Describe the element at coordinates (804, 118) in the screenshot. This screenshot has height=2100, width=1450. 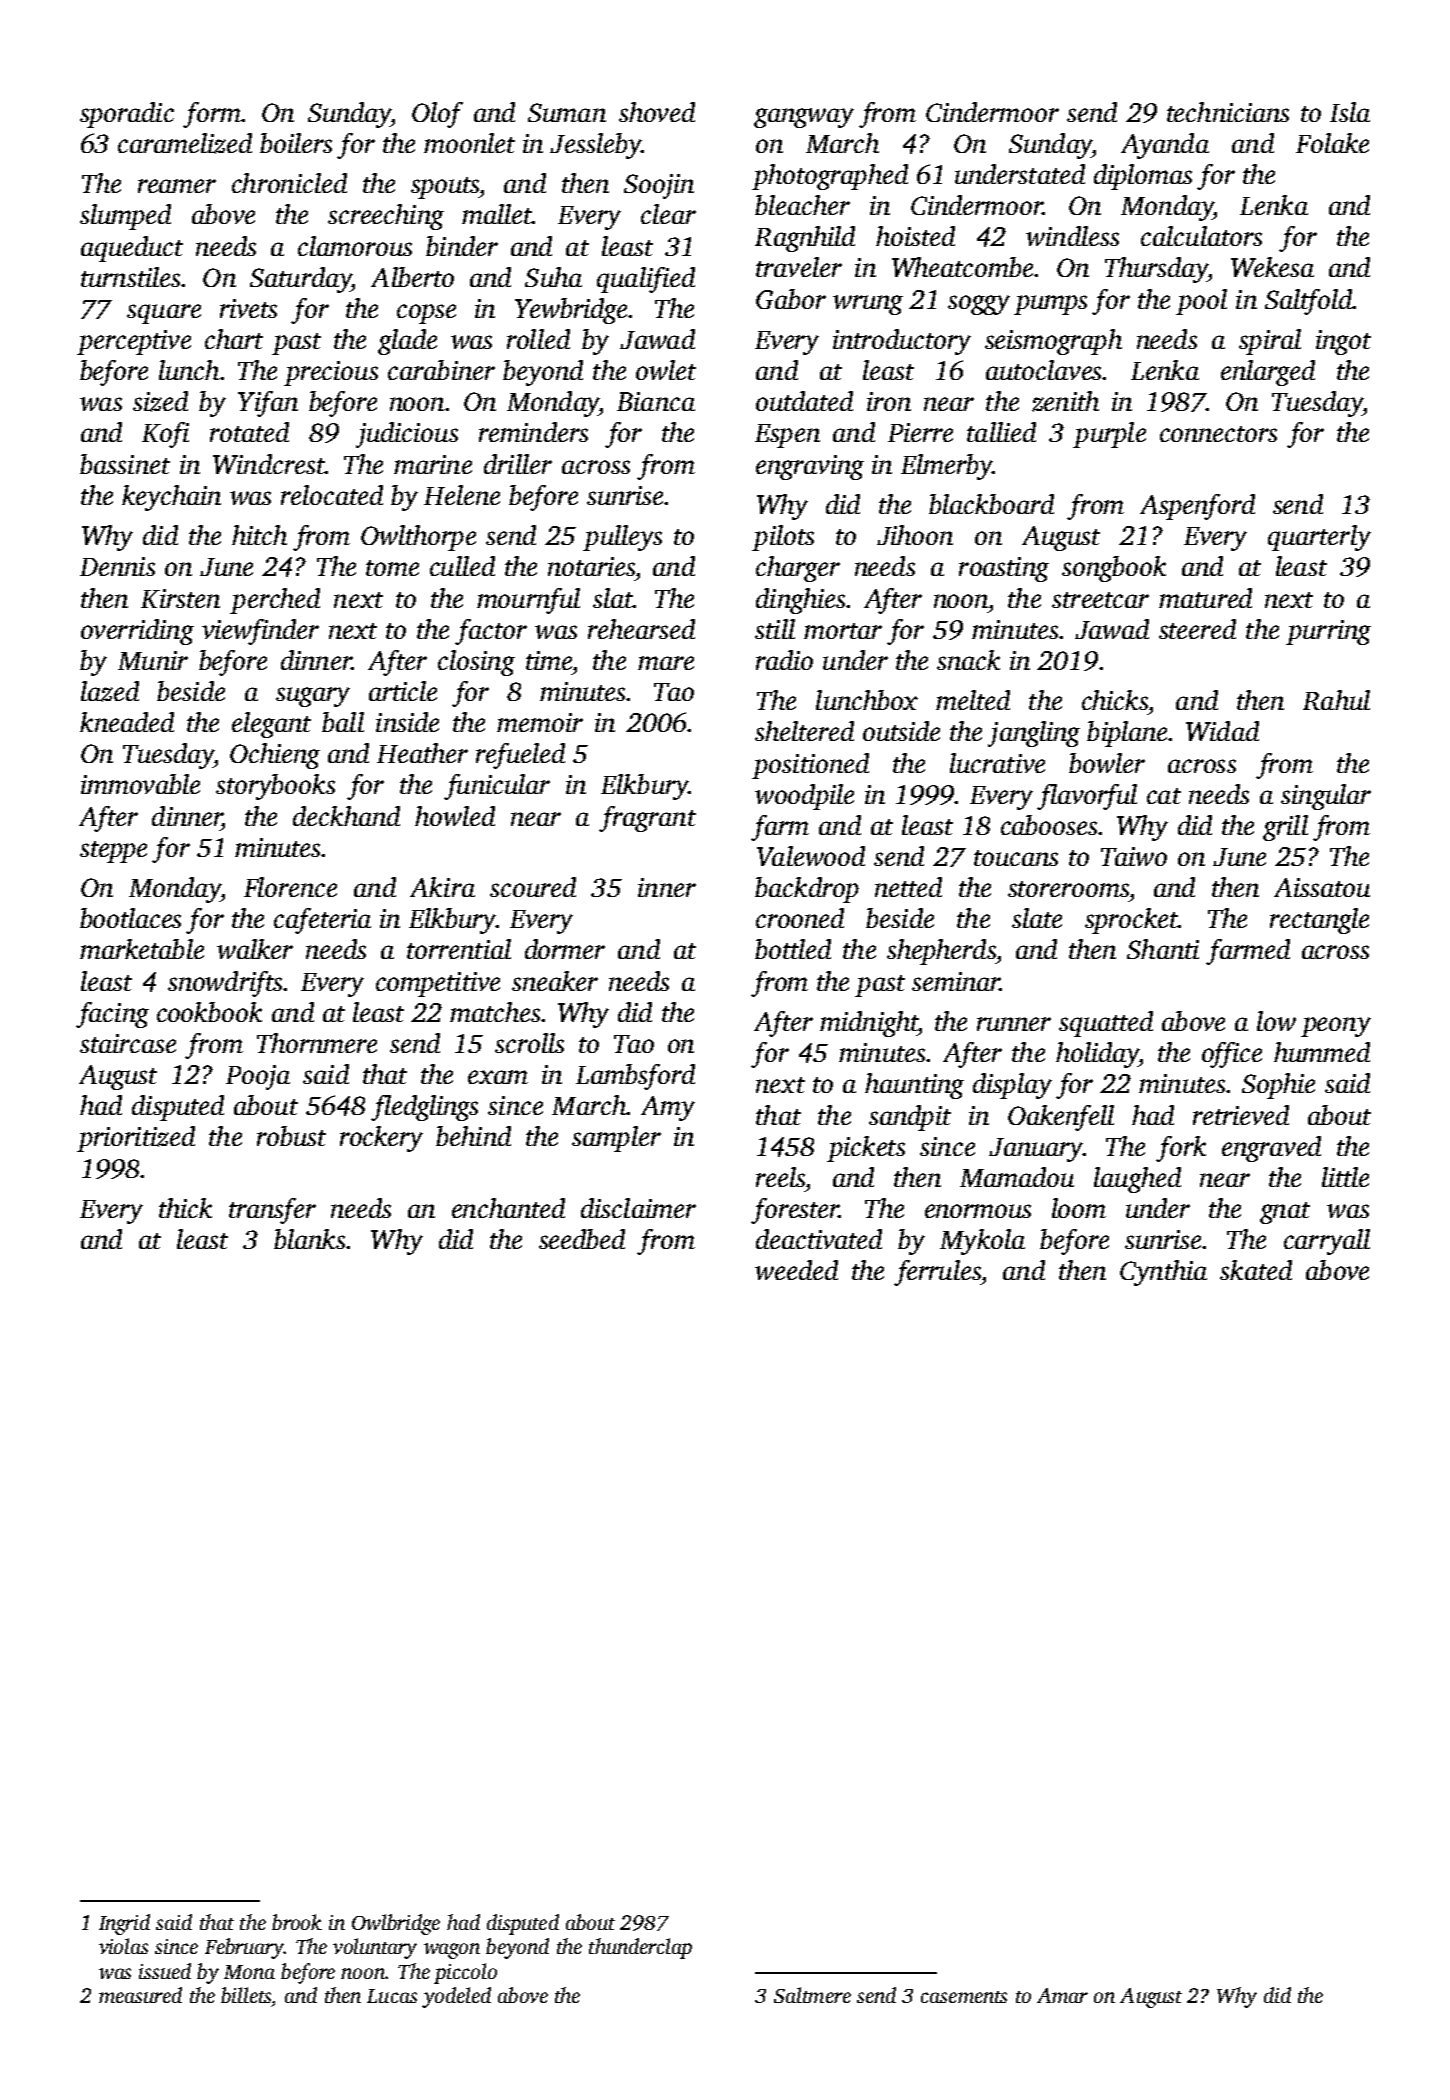
I see `gangway` at that location.
